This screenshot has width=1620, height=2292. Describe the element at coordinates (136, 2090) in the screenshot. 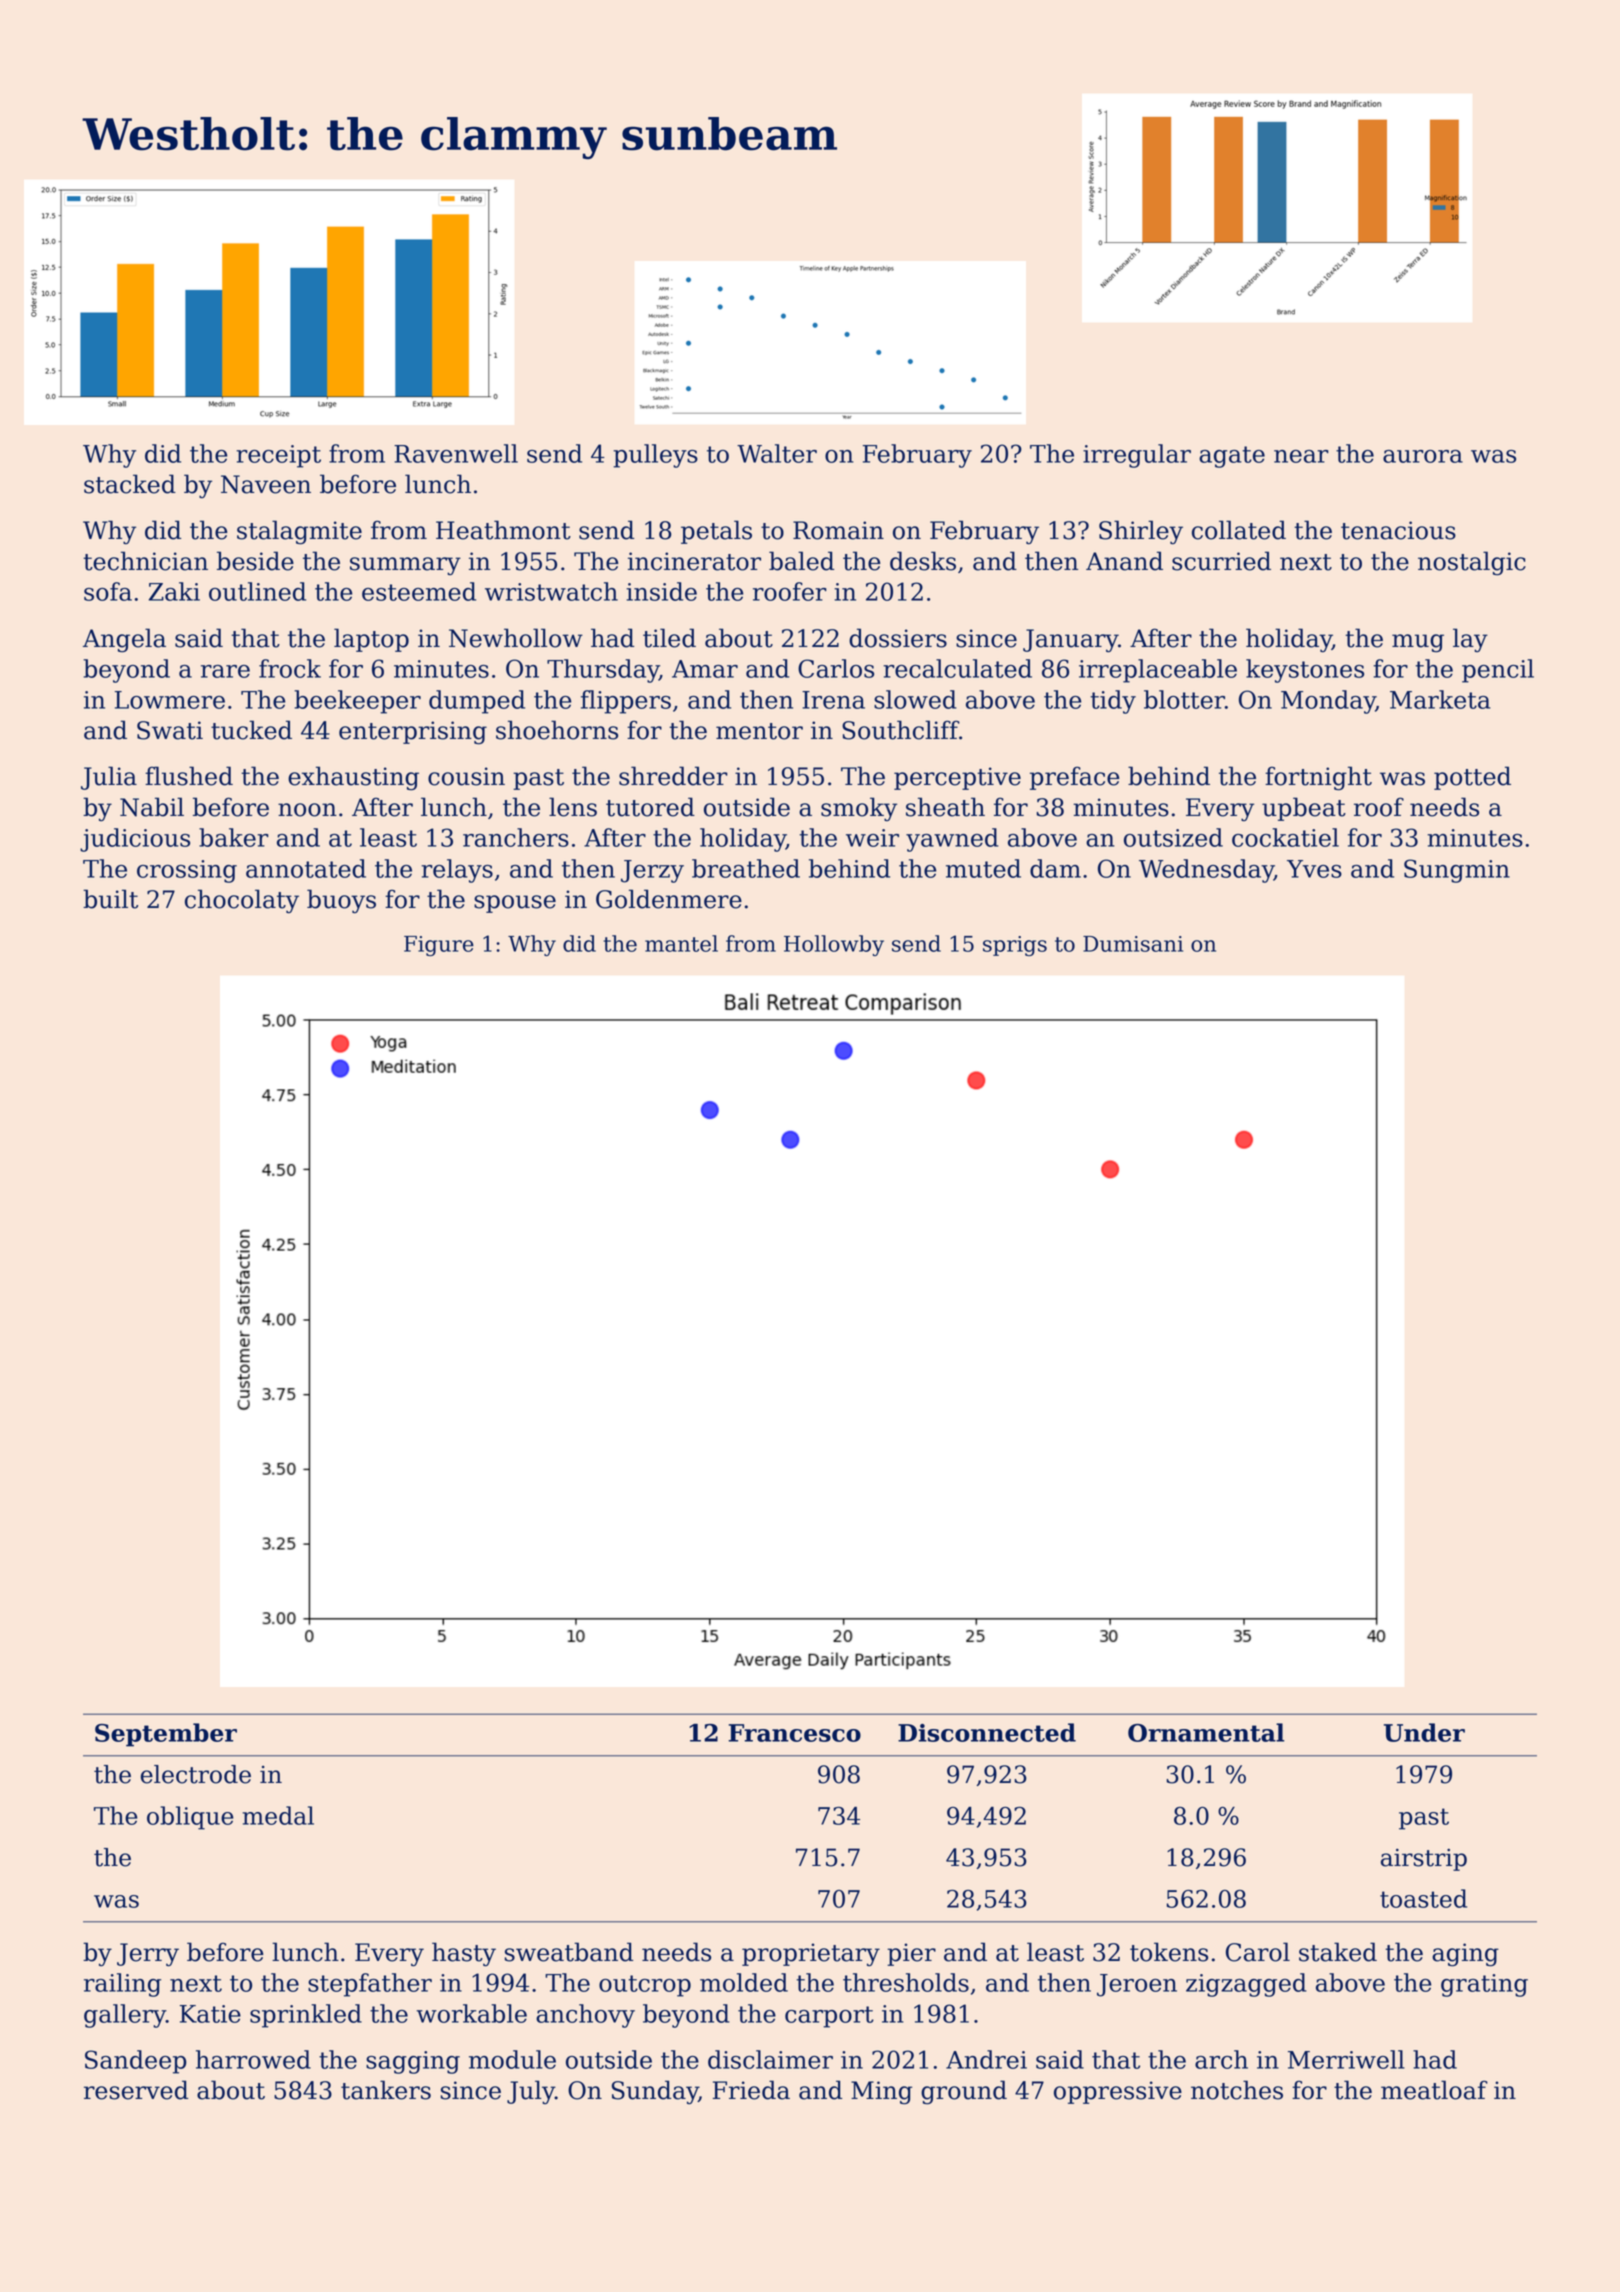

I see `reserved` at that location.
